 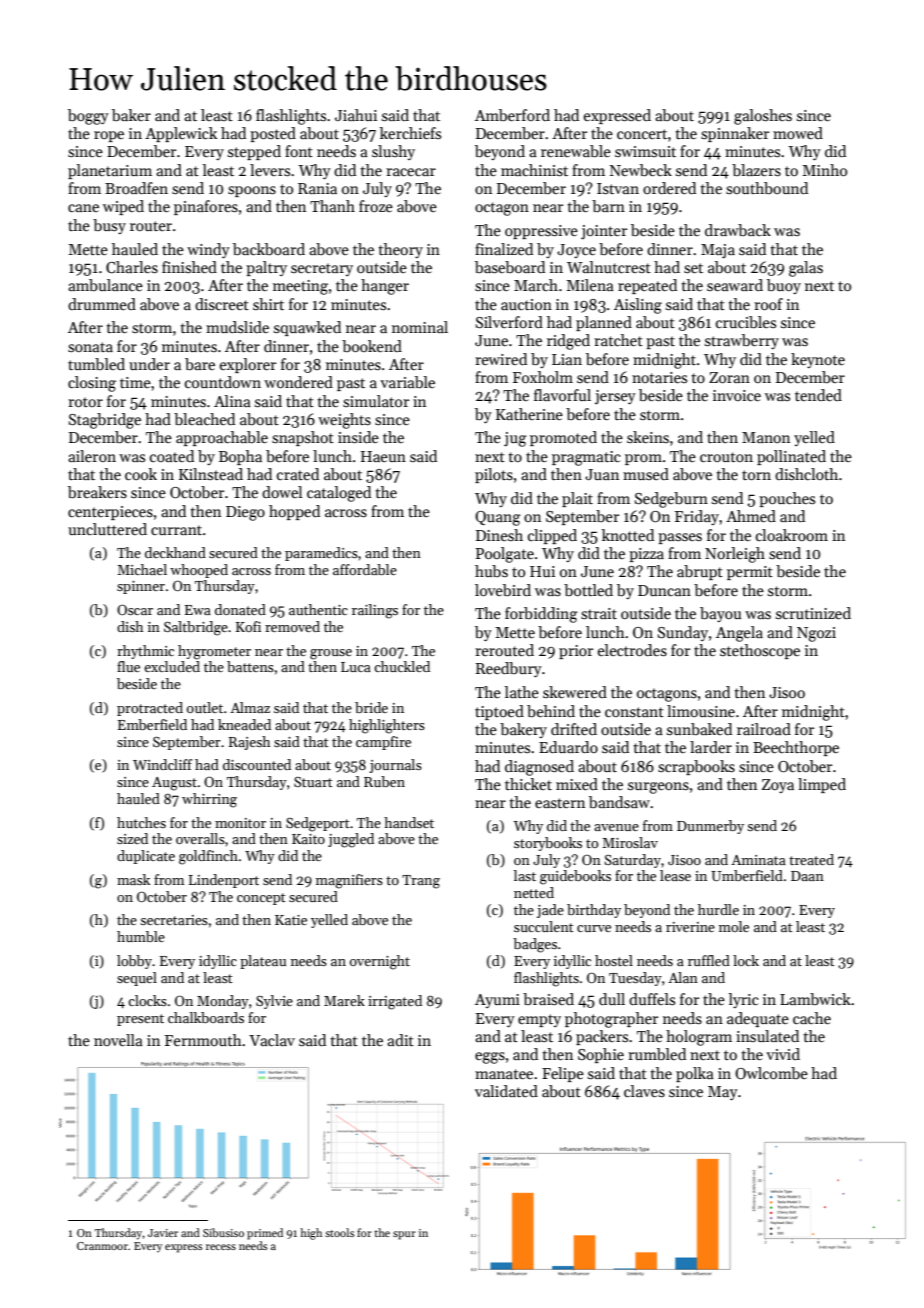 I want to click on chalkboards, so click(x=206, y=1017).
